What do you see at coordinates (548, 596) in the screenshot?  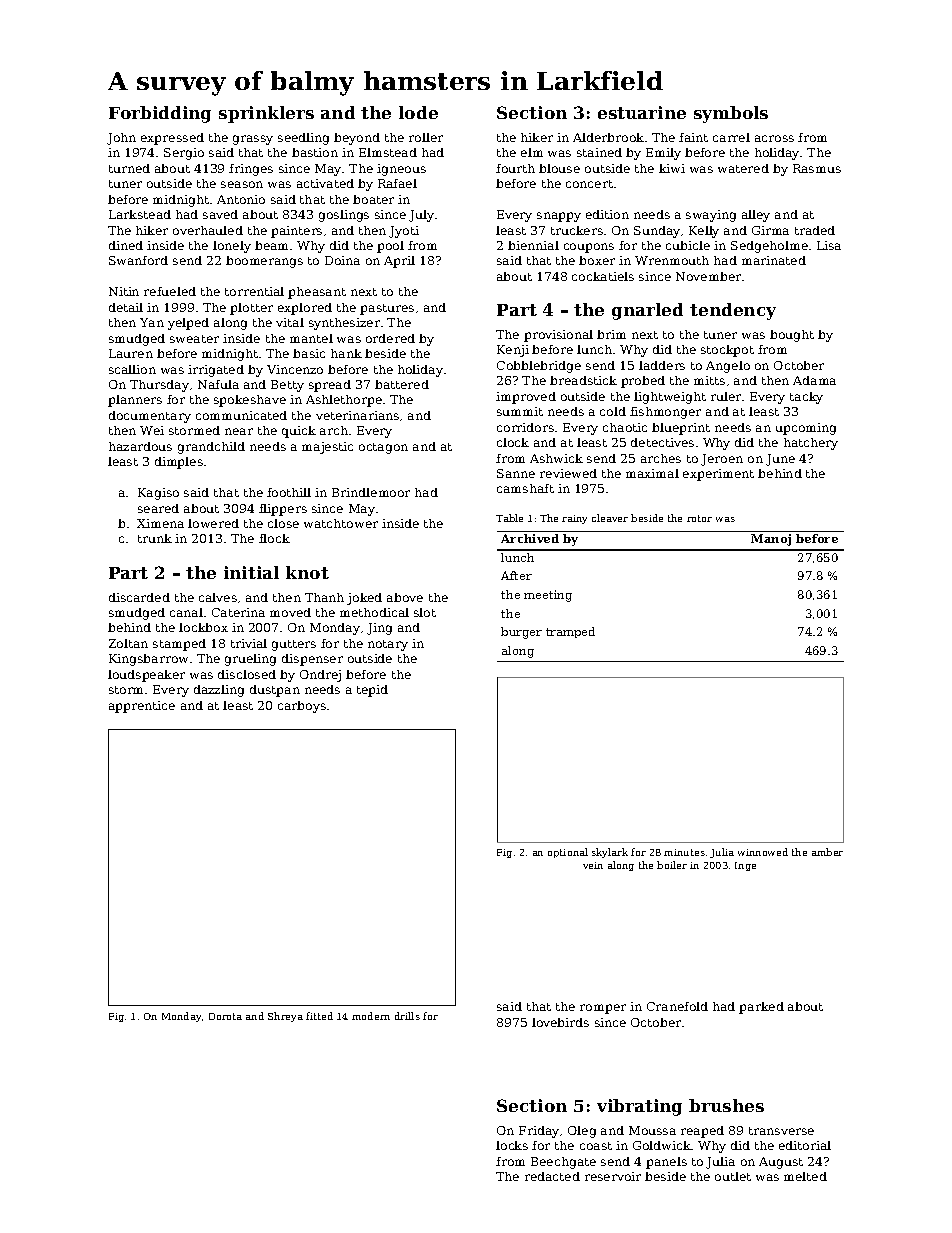 I see `meeting` at bounding box center [548, 596].
